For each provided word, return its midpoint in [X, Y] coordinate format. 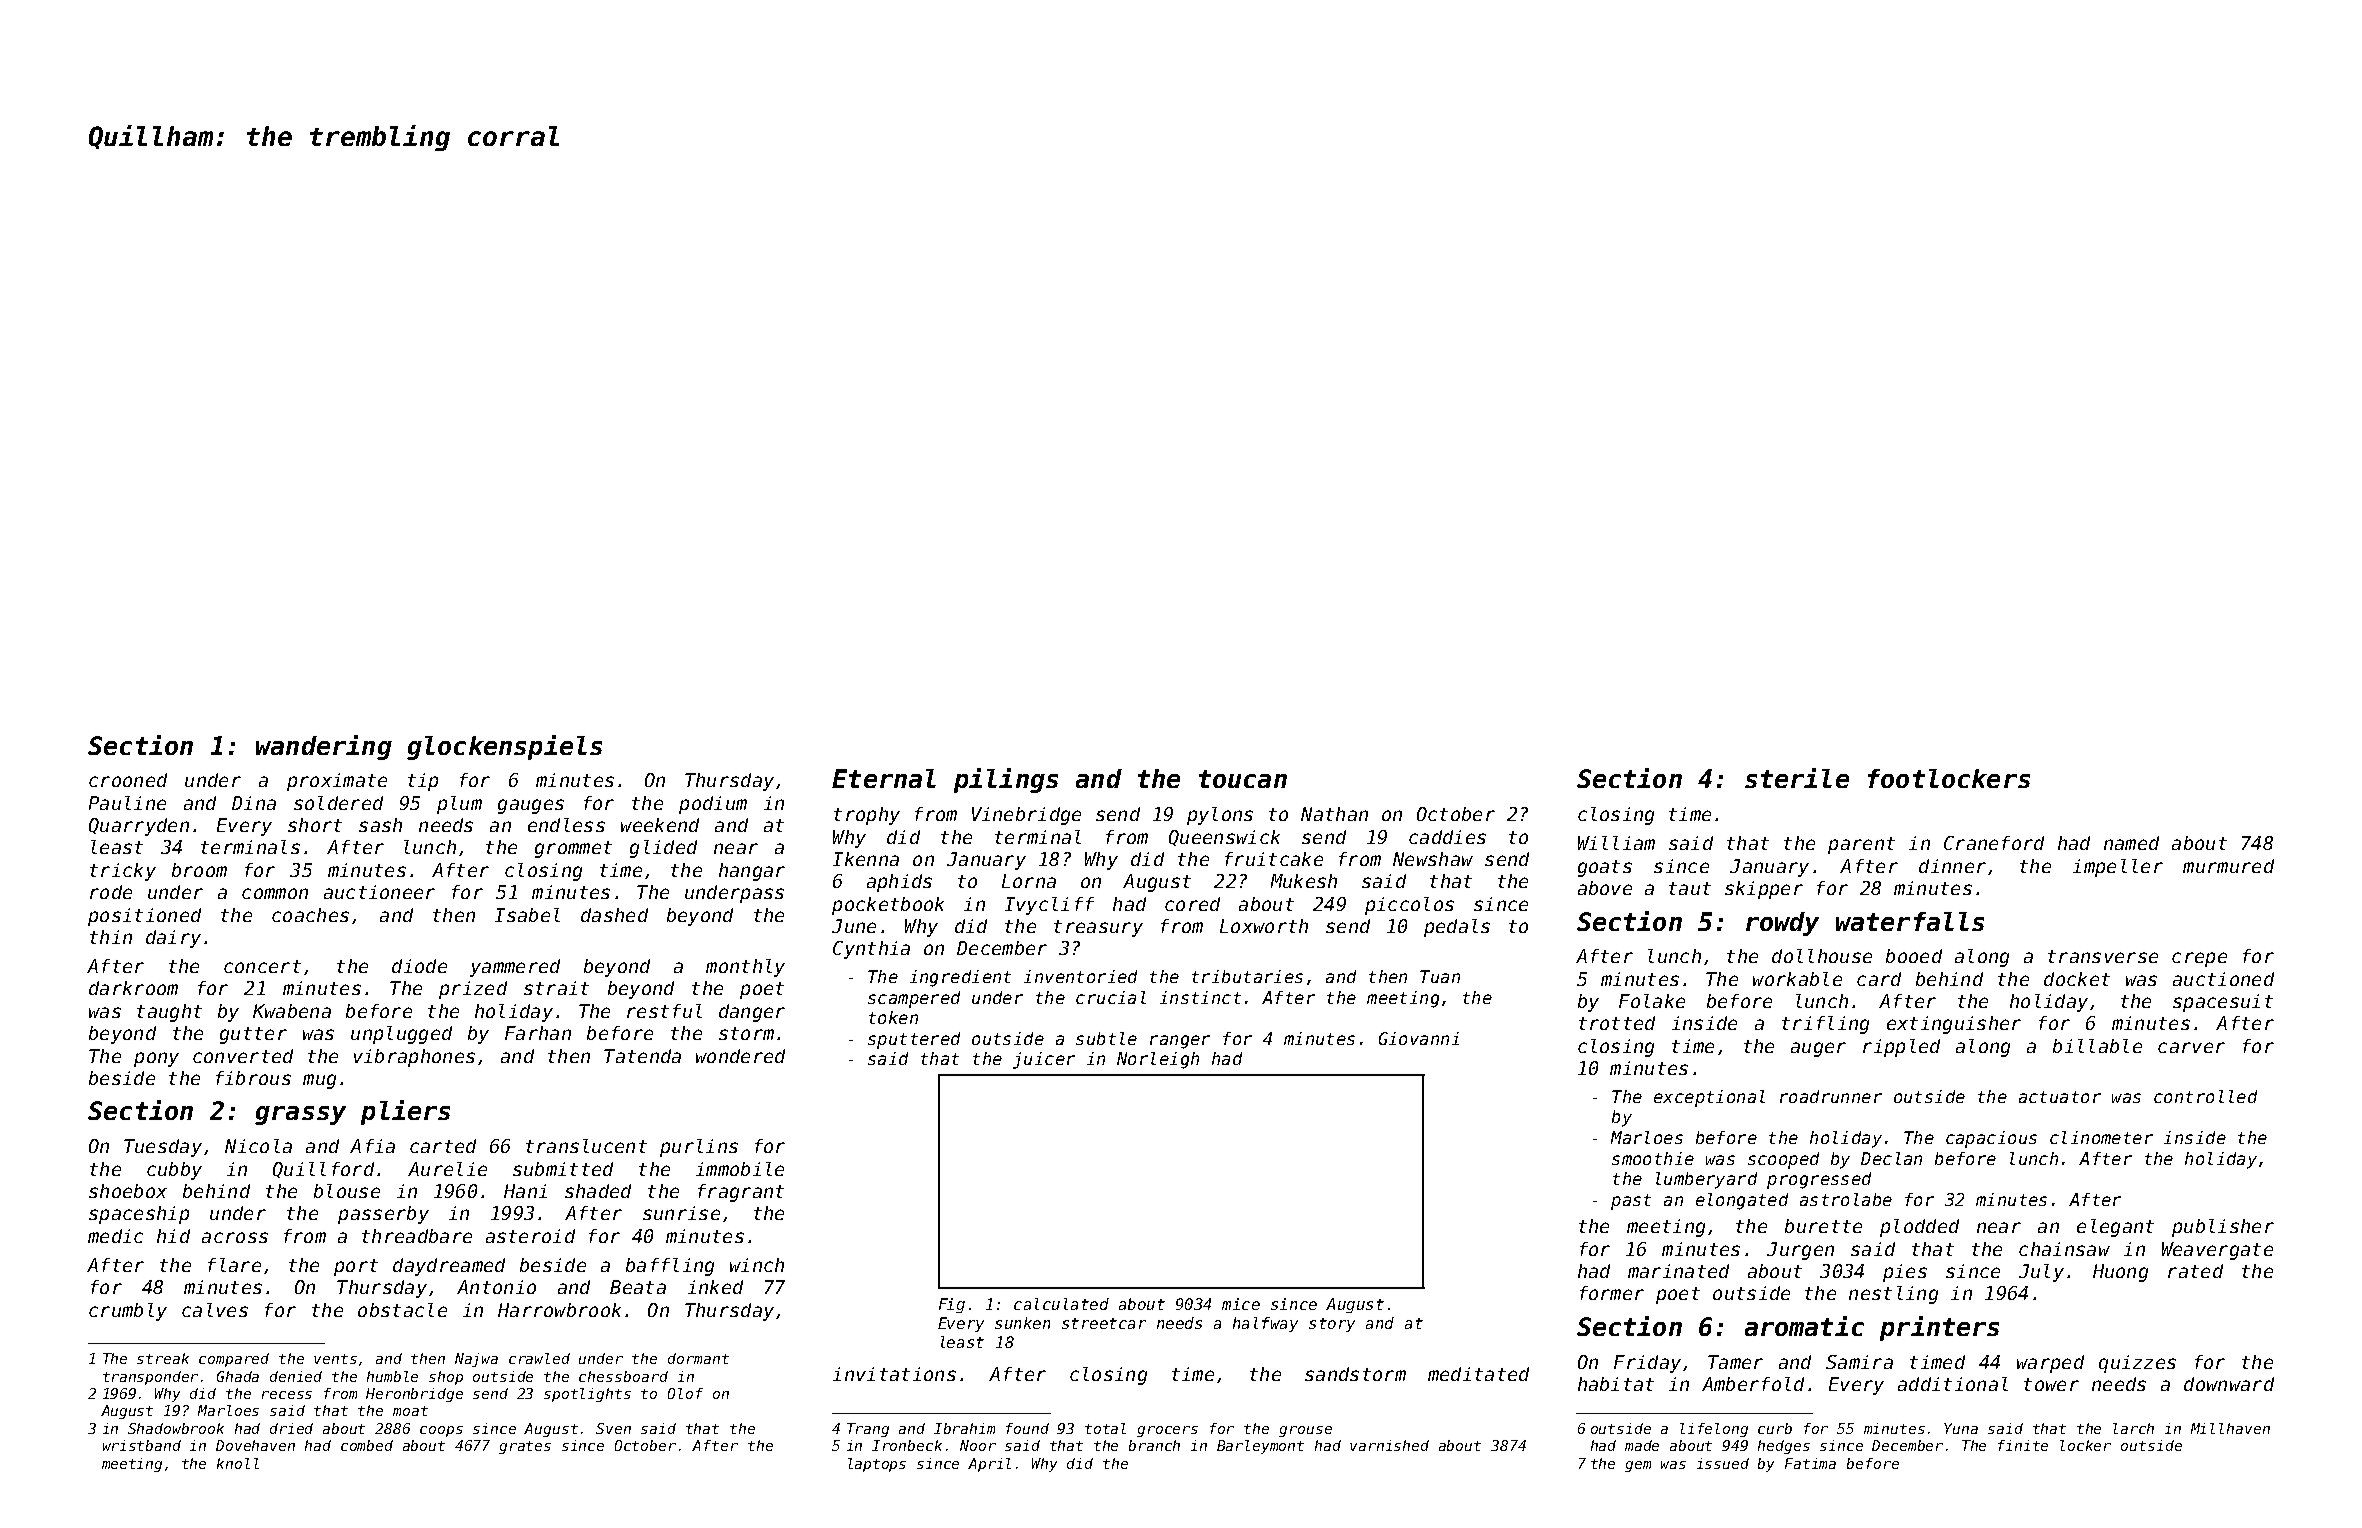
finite [2023, 1445]
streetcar [1104, 1323]
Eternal [884, 778]
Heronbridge [414, 1395]
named [2131, 843]
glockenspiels [504, 747]
